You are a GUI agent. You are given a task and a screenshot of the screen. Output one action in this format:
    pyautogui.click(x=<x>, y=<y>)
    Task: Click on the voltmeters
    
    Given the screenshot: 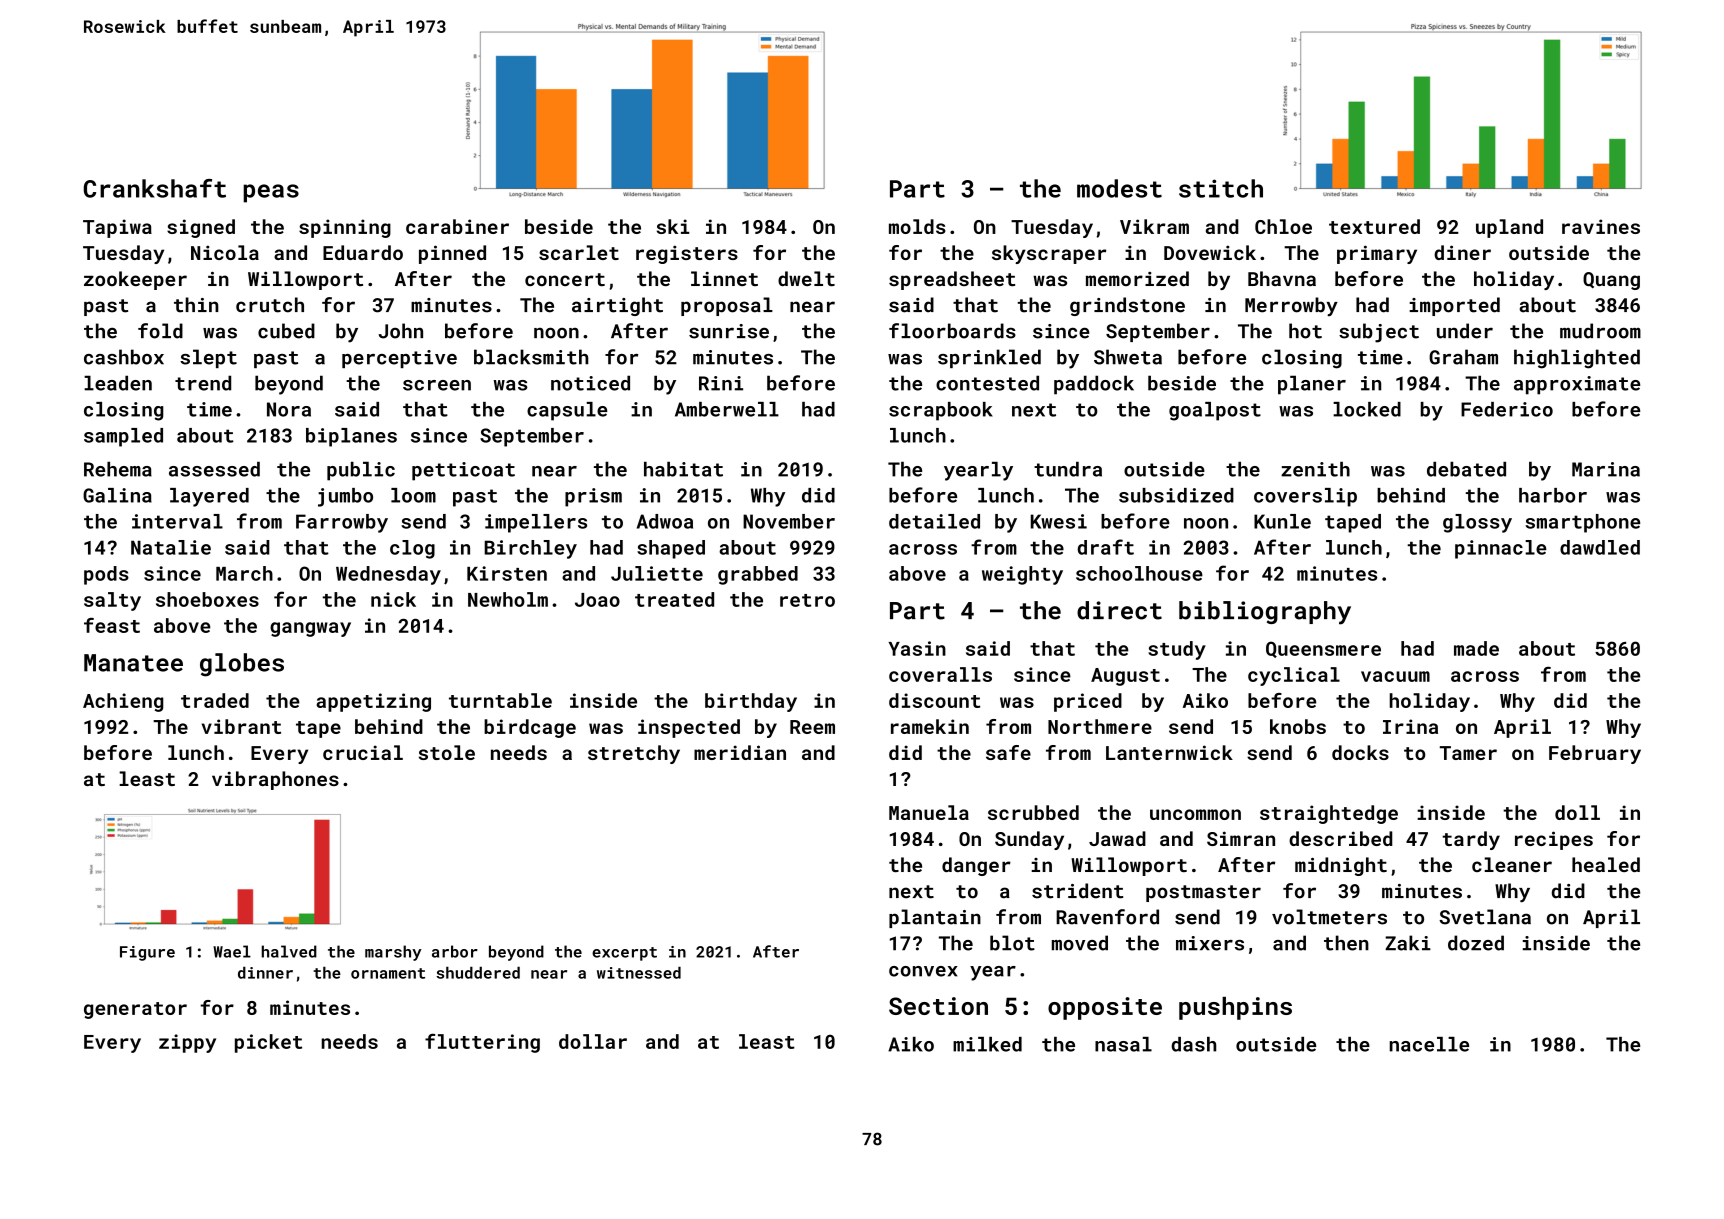 What is the action you would take?
    pyautogui.click(x=1329, y=917)
